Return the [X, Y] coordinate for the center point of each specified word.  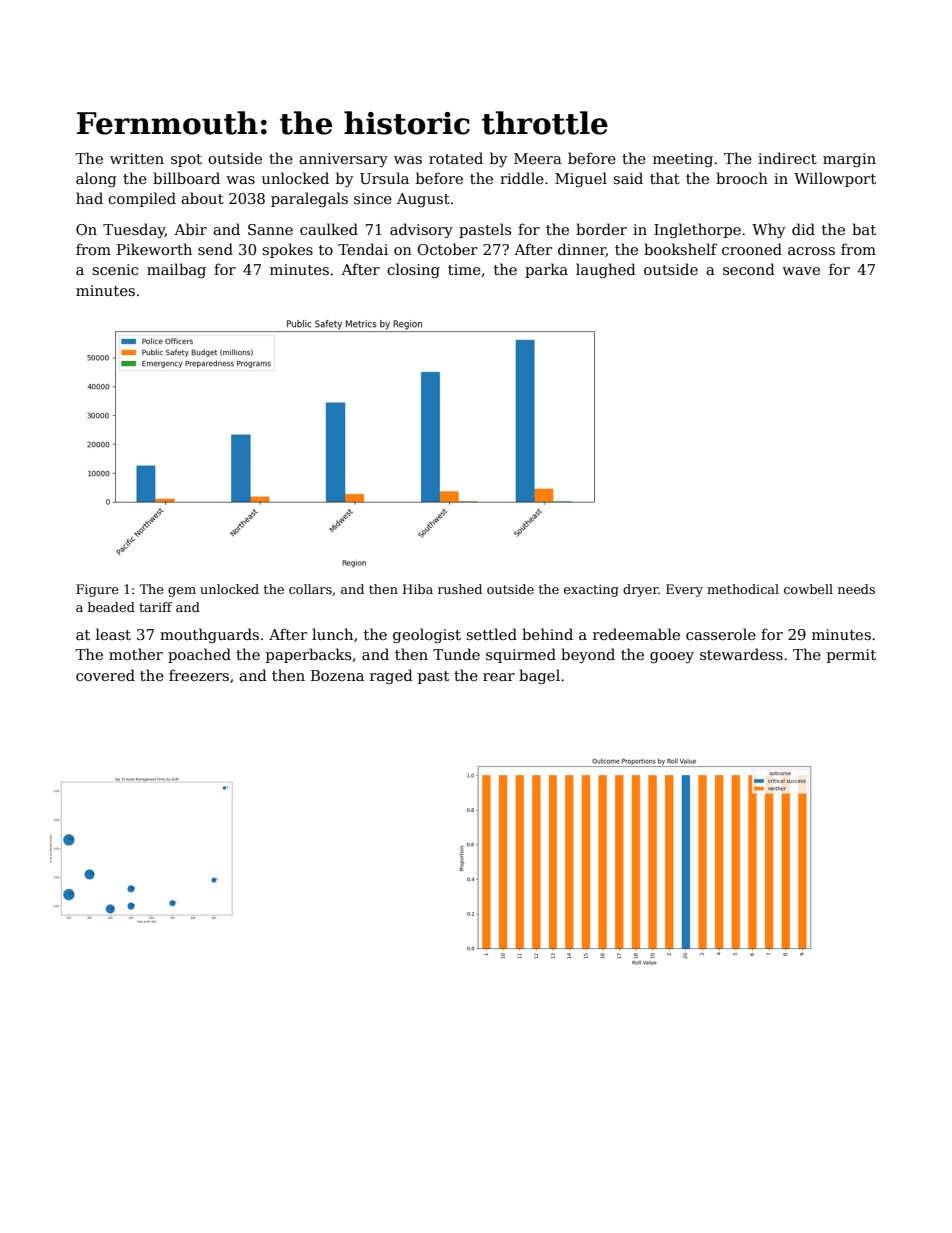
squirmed [521, 655]
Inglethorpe [697, 230]
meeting [683, 160]
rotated [456, 158]
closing [413, 270]
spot [186, 160]
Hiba [418, 589]
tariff [155, 607]
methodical [743, 589]
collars [310, 589]
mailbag [176, 270]
